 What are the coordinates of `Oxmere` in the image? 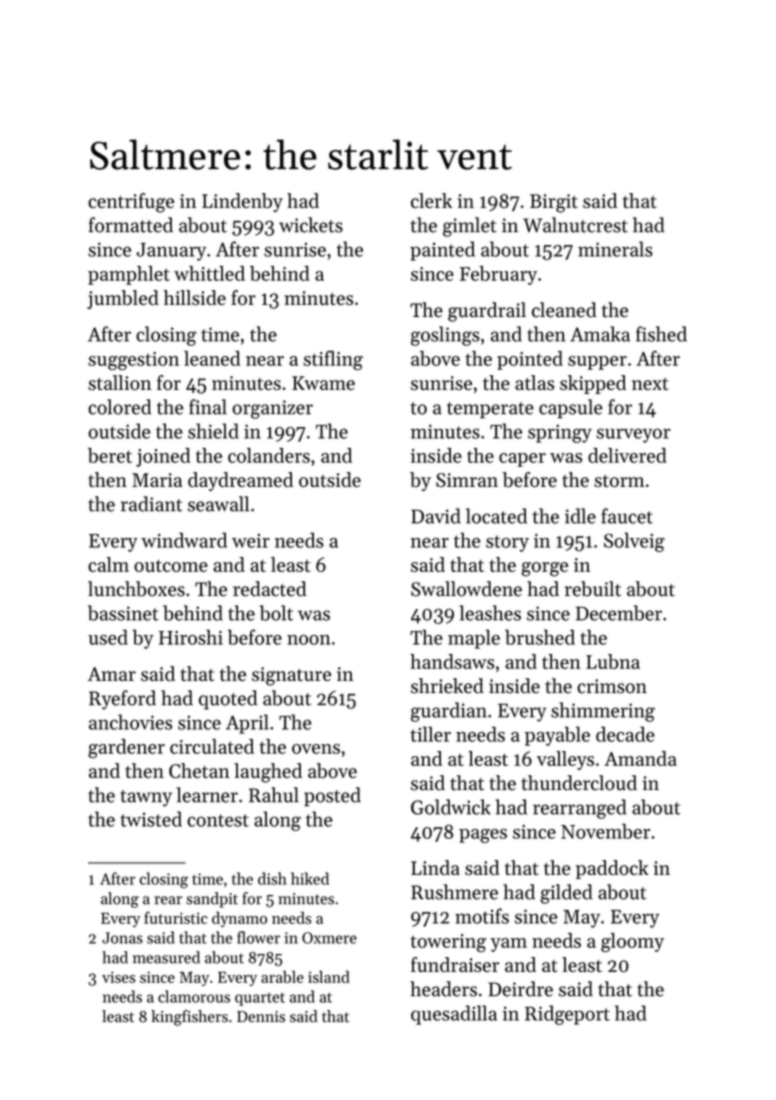 It's located at (329, 938).
